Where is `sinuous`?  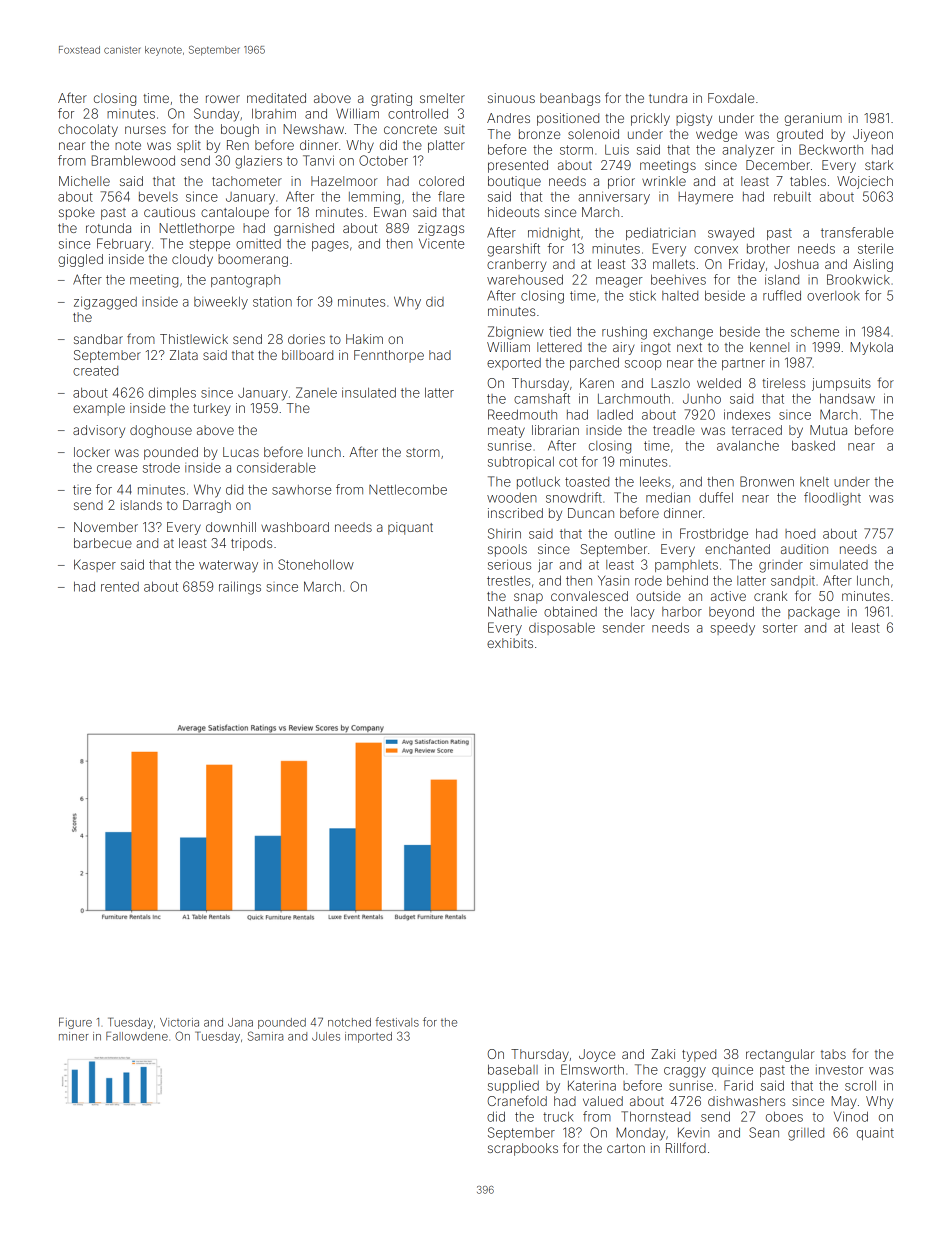 sinuous is located at coordinates (511, 98).
